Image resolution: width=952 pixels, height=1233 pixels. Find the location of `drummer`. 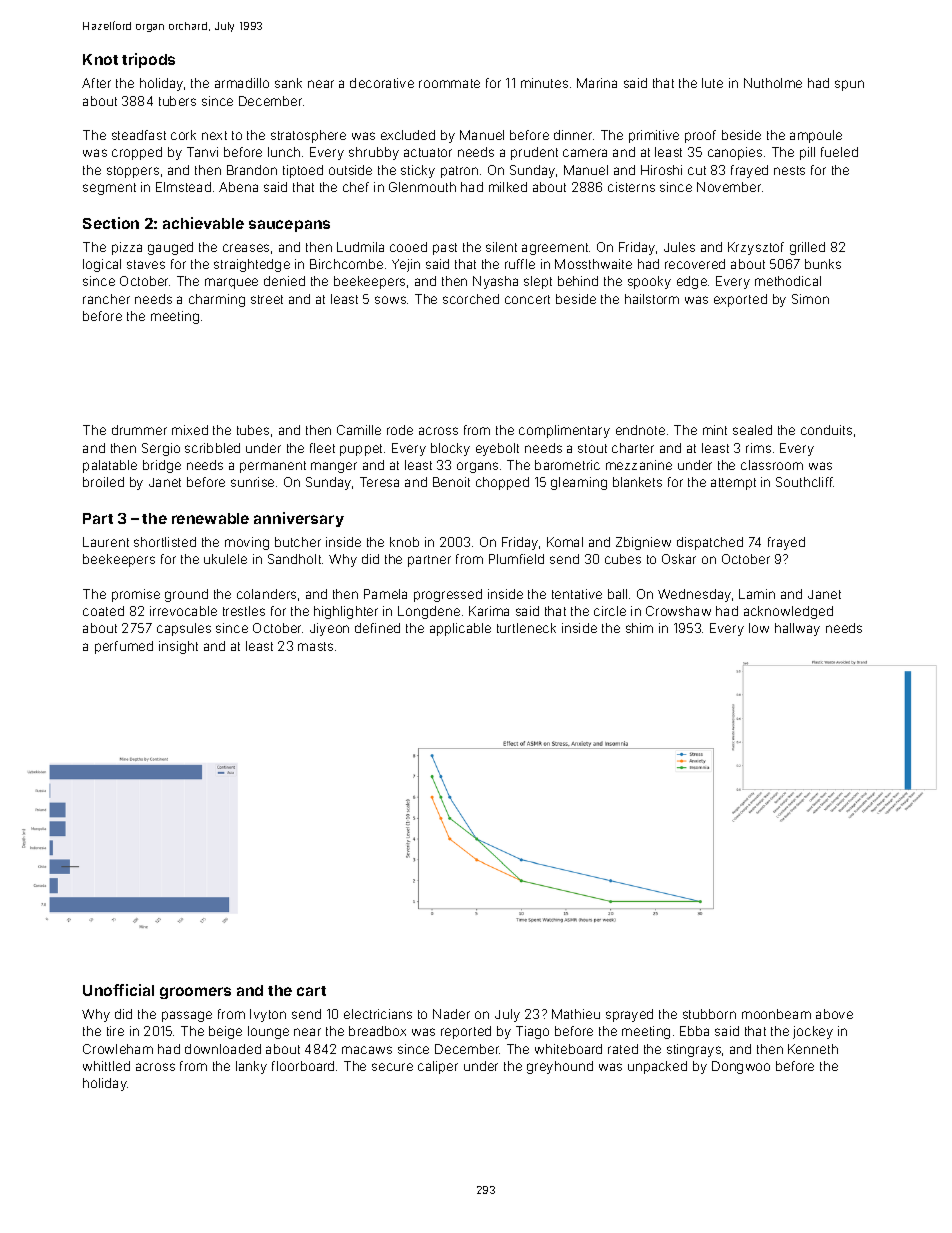

drummer is located at coordinates (139, 430).
